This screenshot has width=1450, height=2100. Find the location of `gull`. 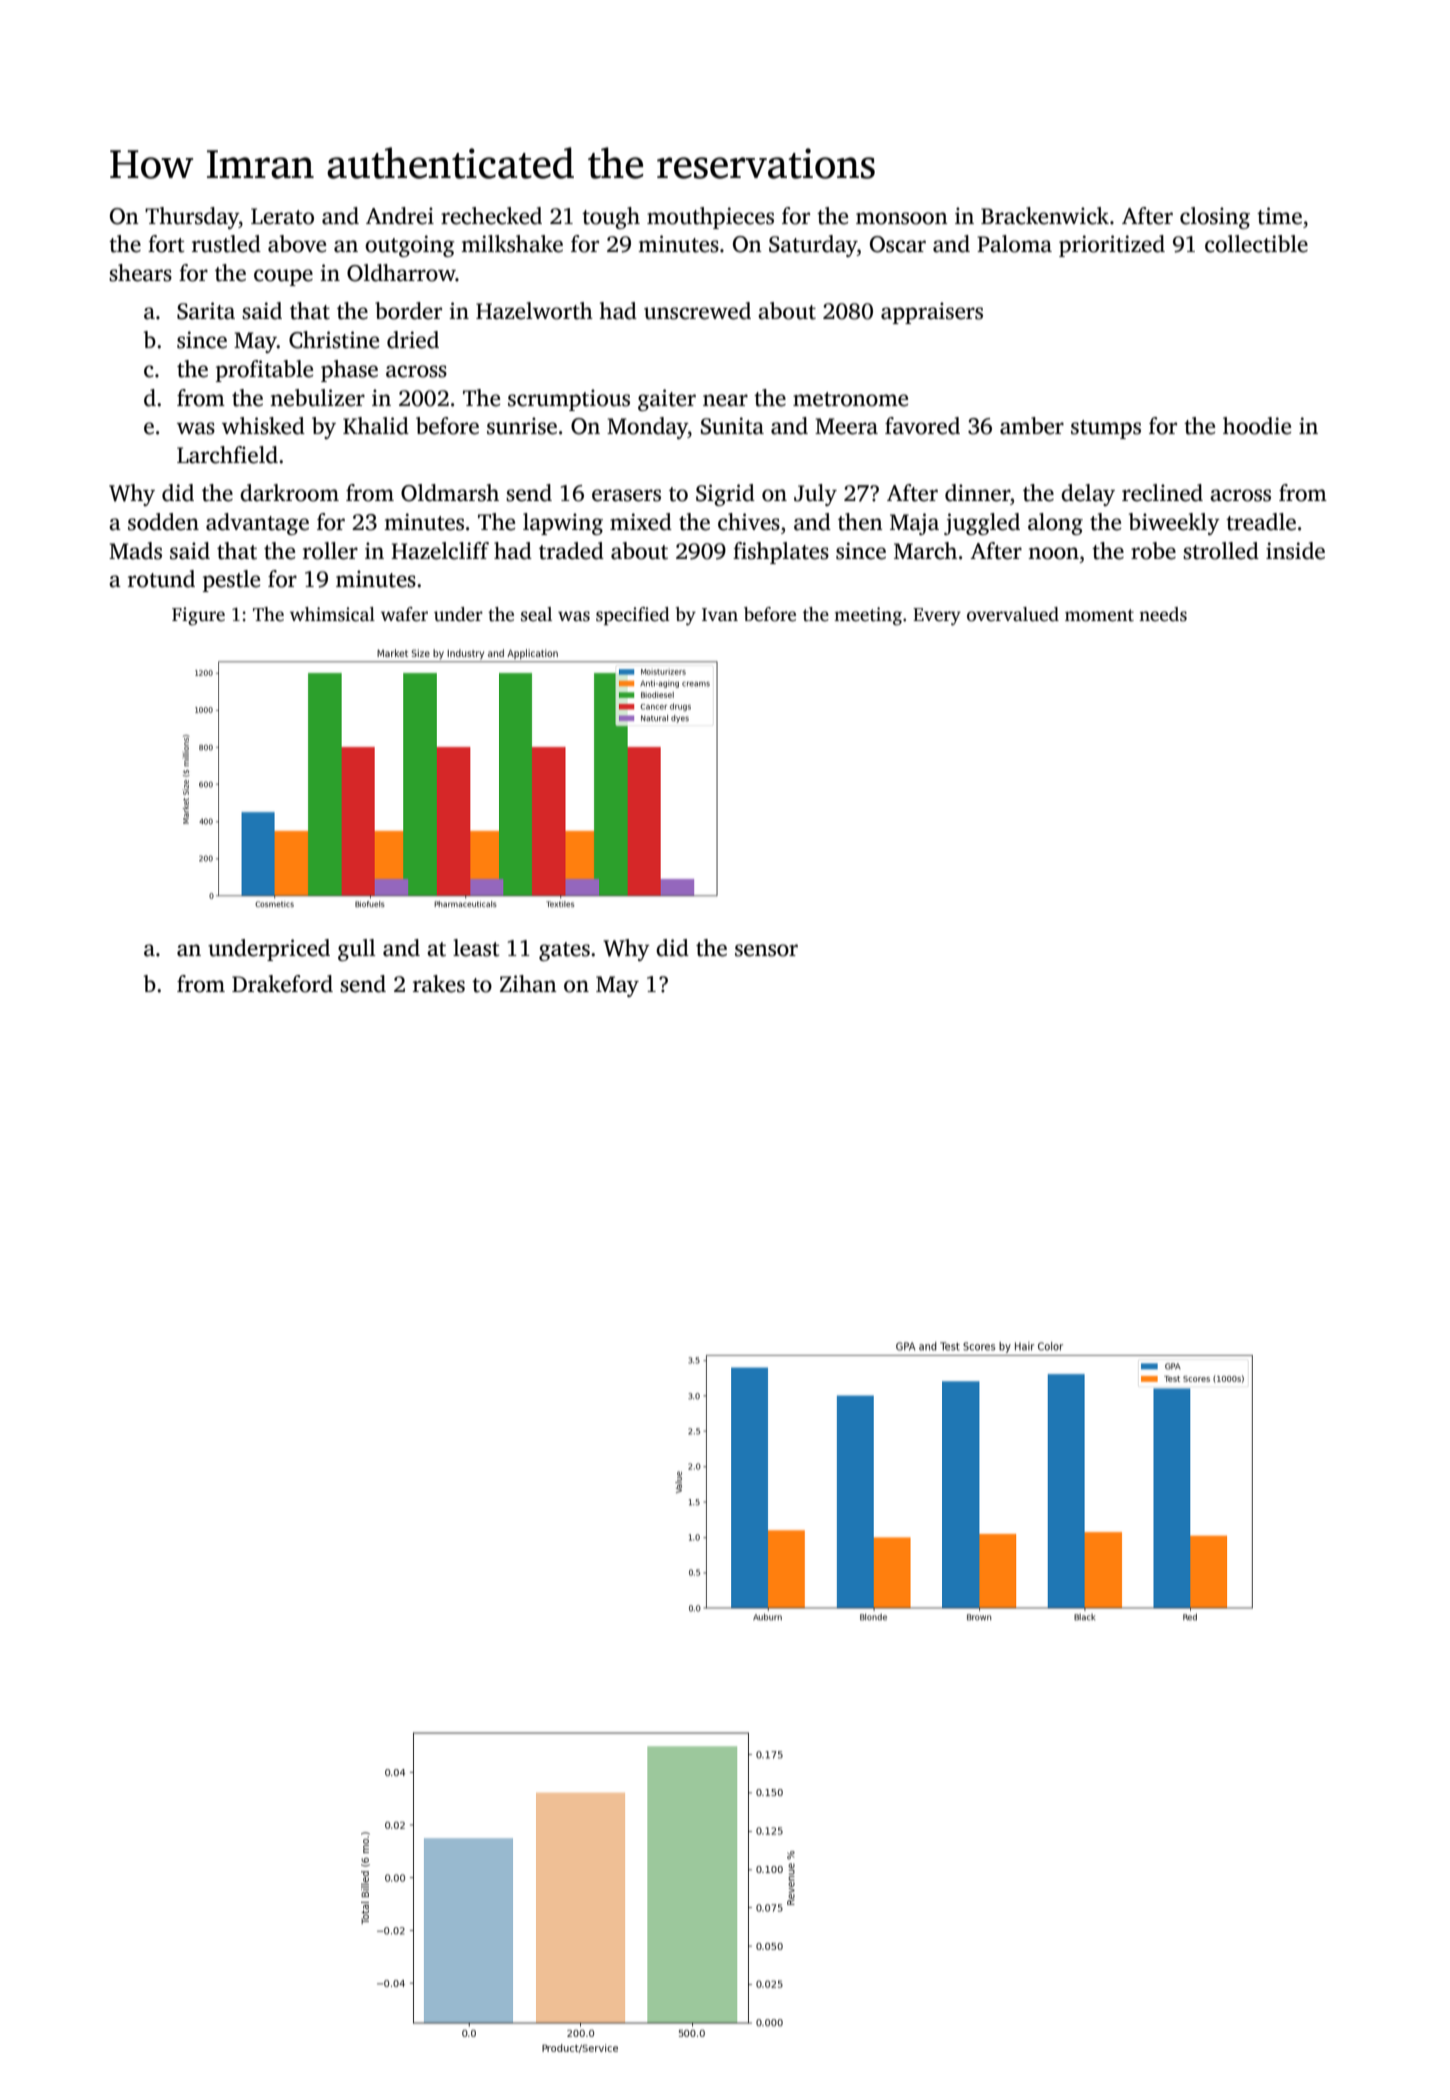

gull is located at coordinates (357, 950).
